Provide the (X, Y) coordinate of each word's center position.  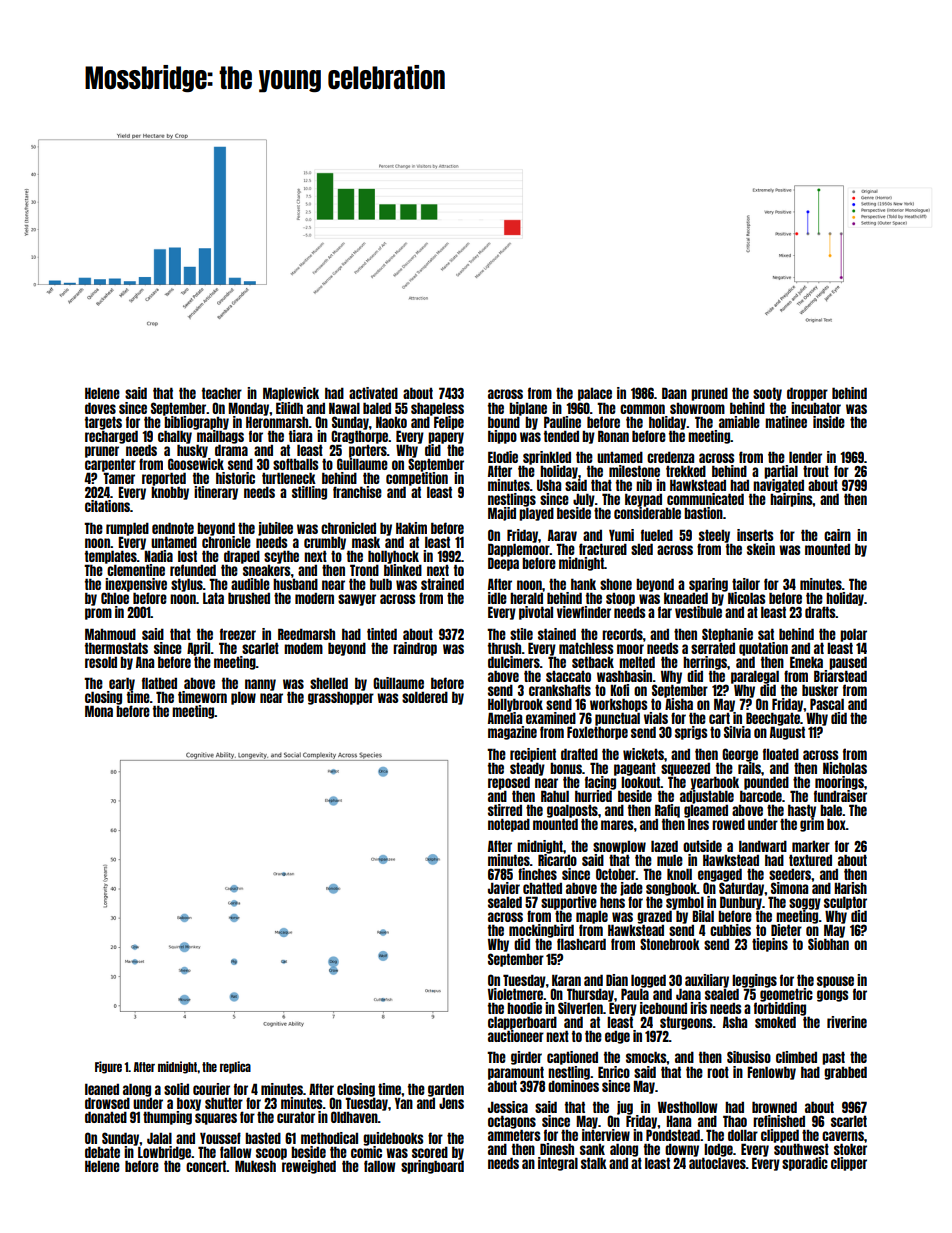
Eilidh (289, 408)
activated (373, 393)
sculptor (845, 903)
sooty (767, 394)
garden (446, 1090)
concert (206, 1166)
